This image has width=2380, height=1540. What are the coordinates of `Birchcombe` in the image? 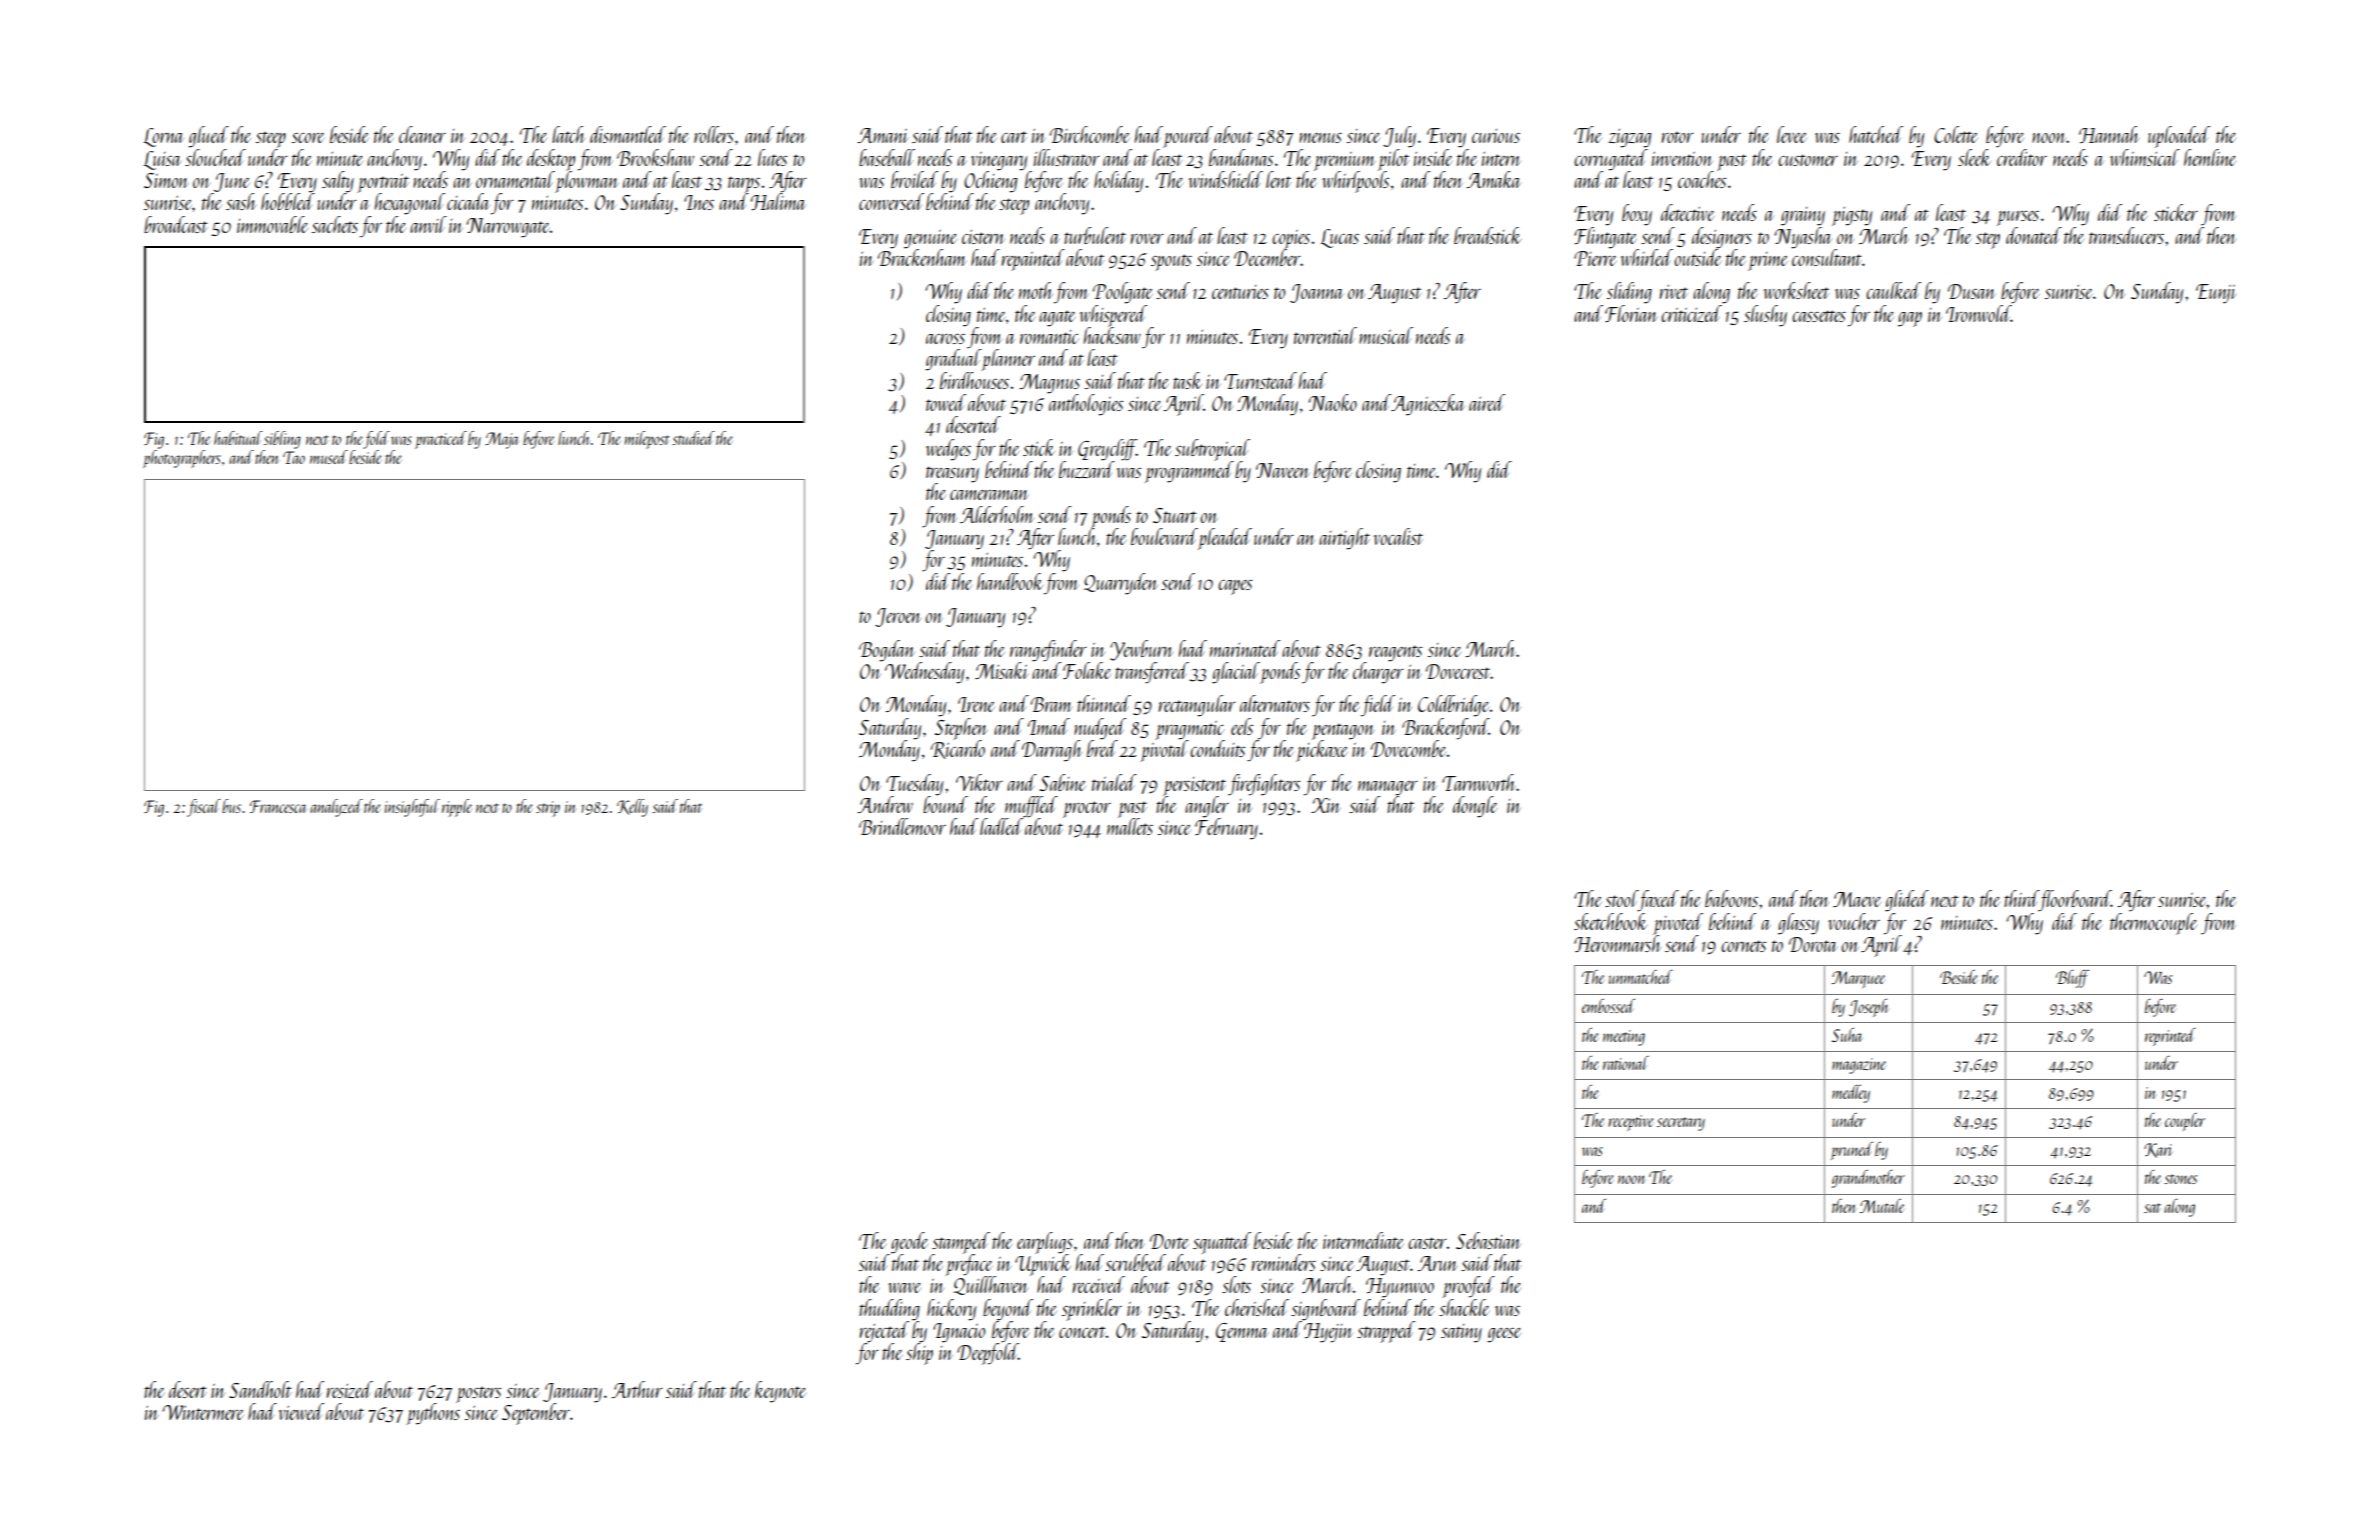 It's located at (1090, 134).
